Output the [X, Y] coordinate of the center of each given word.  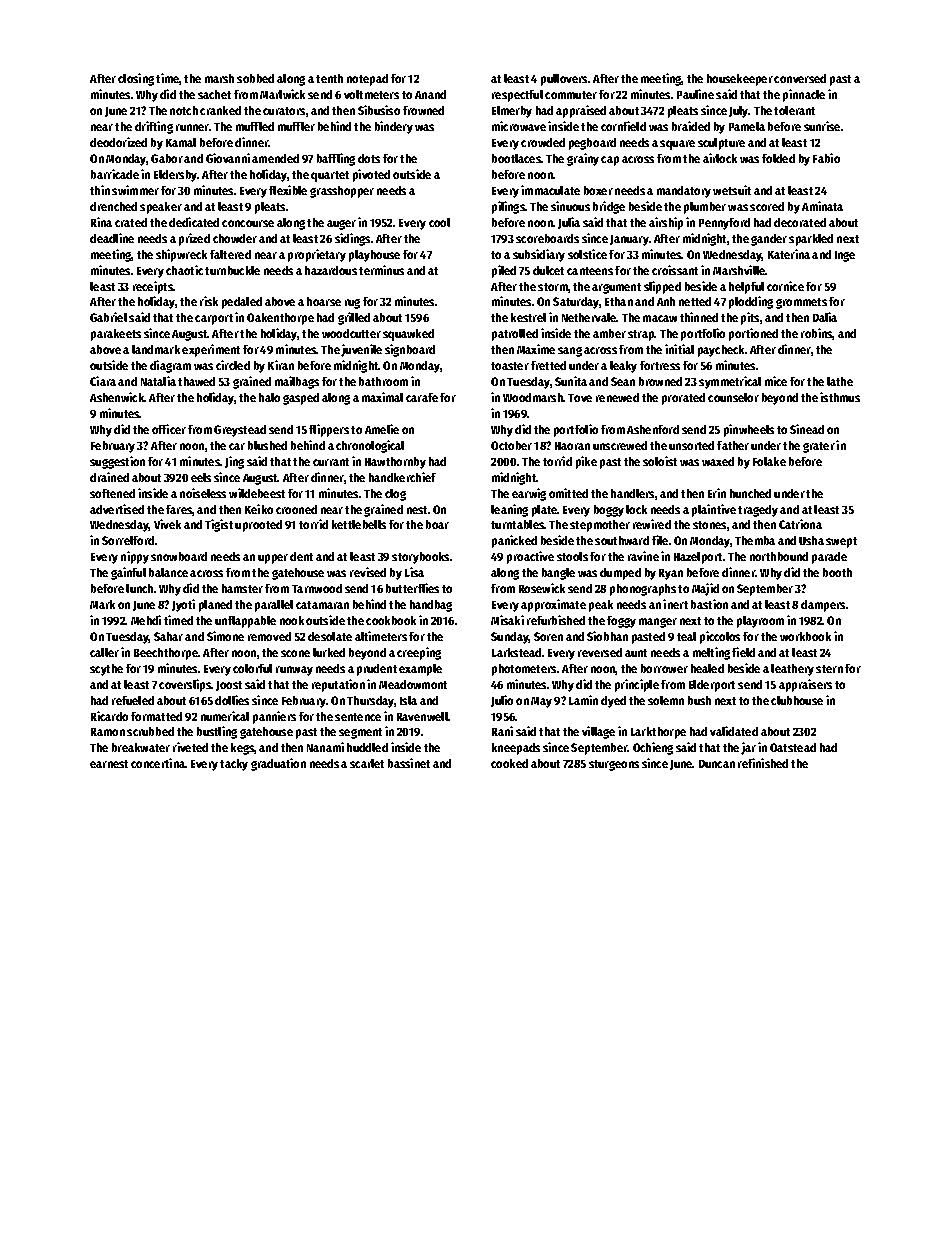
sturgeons [614, 765]
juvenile [361, 350]
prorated [683, 399]
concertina [158, 763]
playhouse [374, 256]
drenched [113, 206]
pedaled [242, 303]
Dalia [825, 317]
